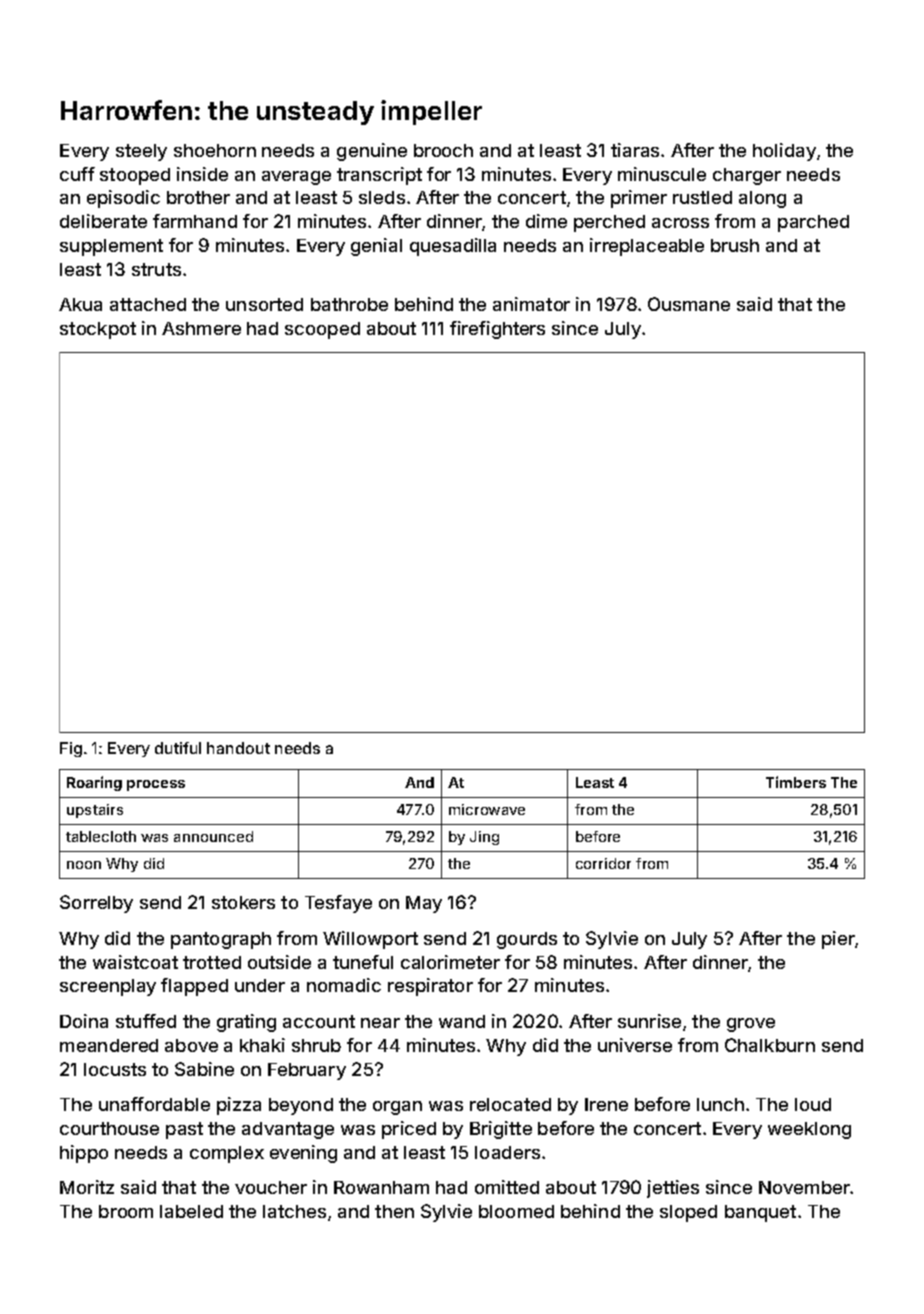 The image size is (924, 1314). I want to click on jetties, so click(673, 1189).
